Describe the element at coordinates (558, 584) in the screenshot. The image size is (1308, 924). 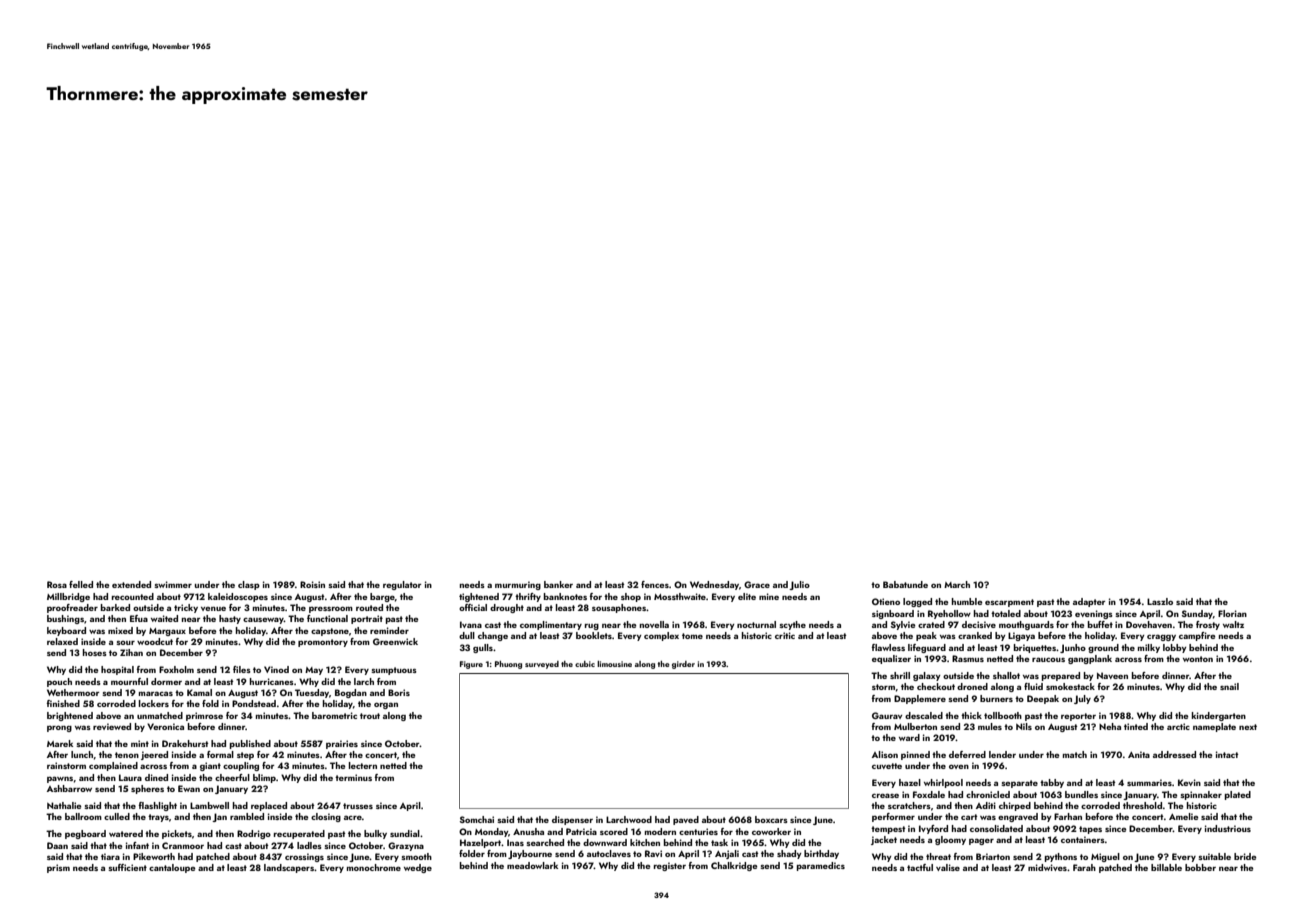
I see `banker` at that location.
